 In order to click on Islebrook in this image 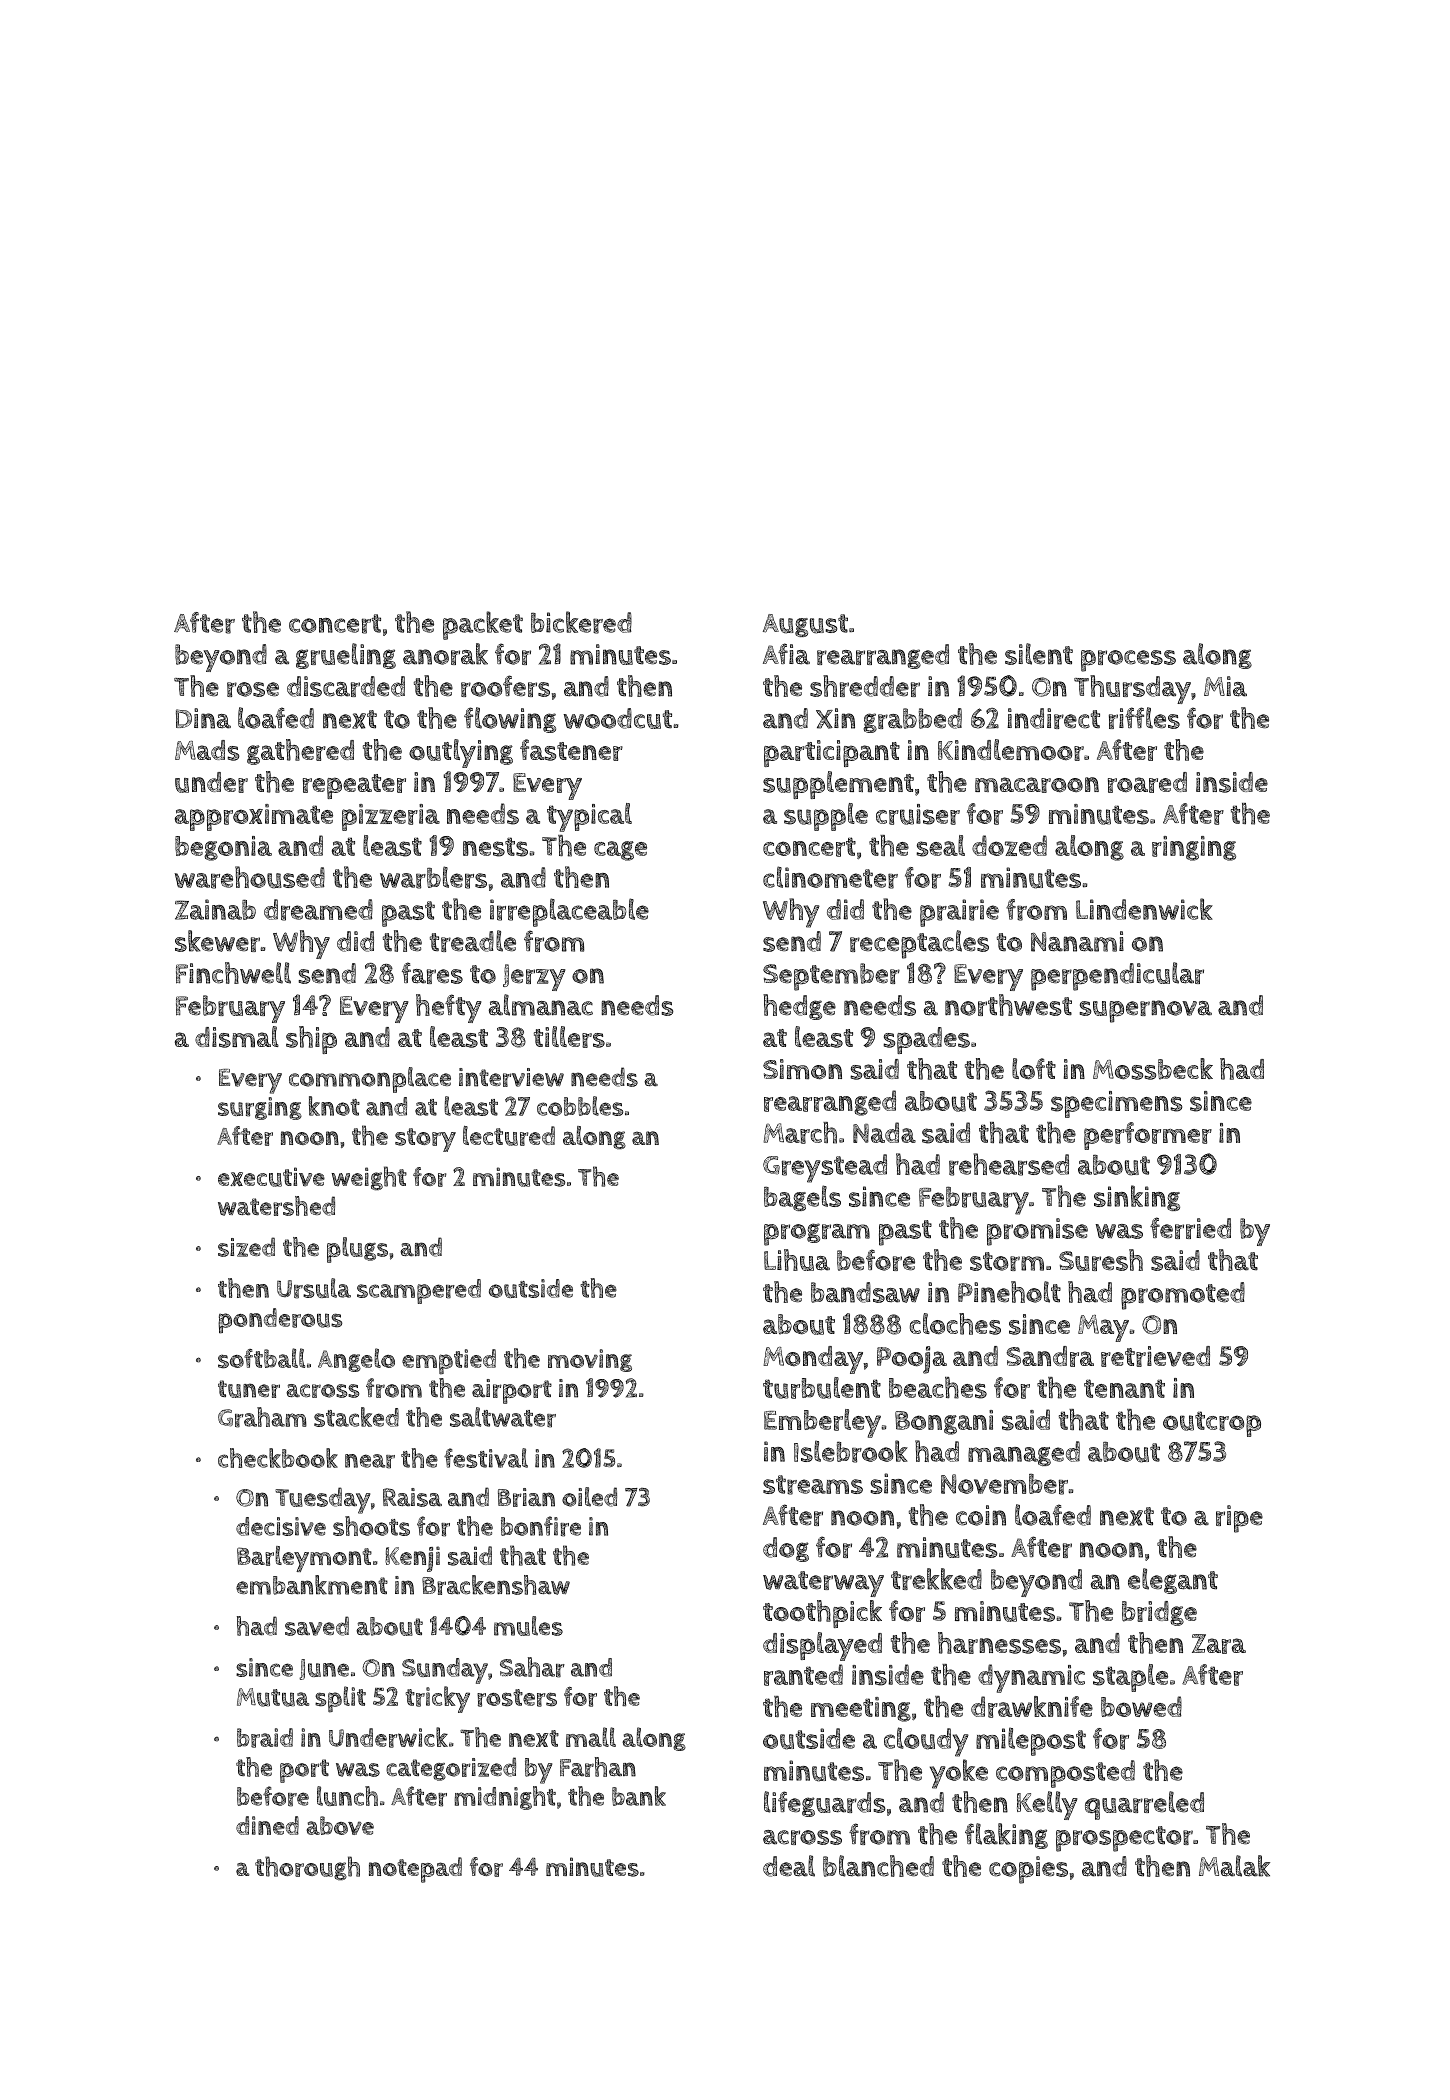, I will do `click(851, 1451)`.
